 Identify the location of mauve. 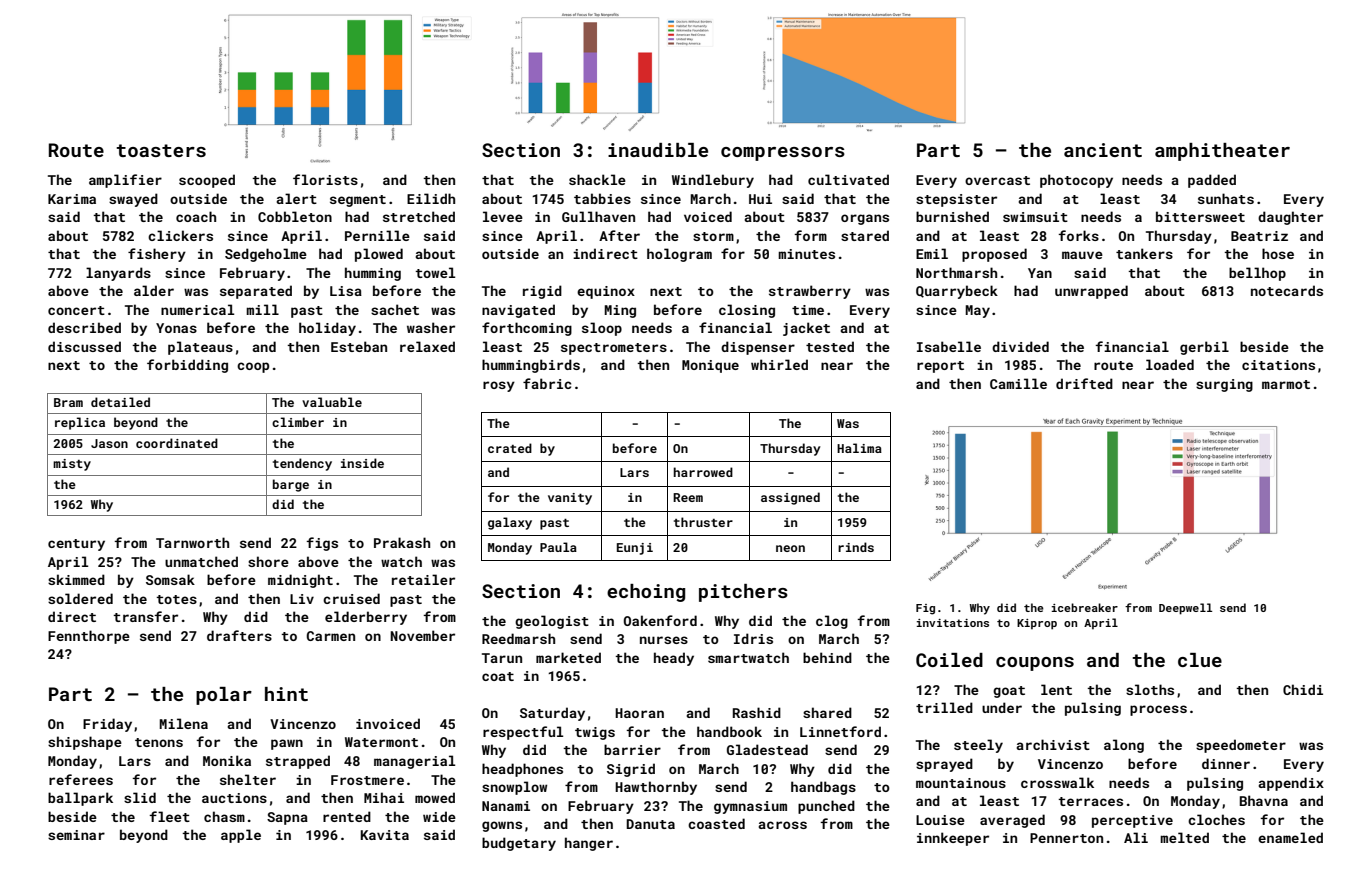
(1082, 255).
